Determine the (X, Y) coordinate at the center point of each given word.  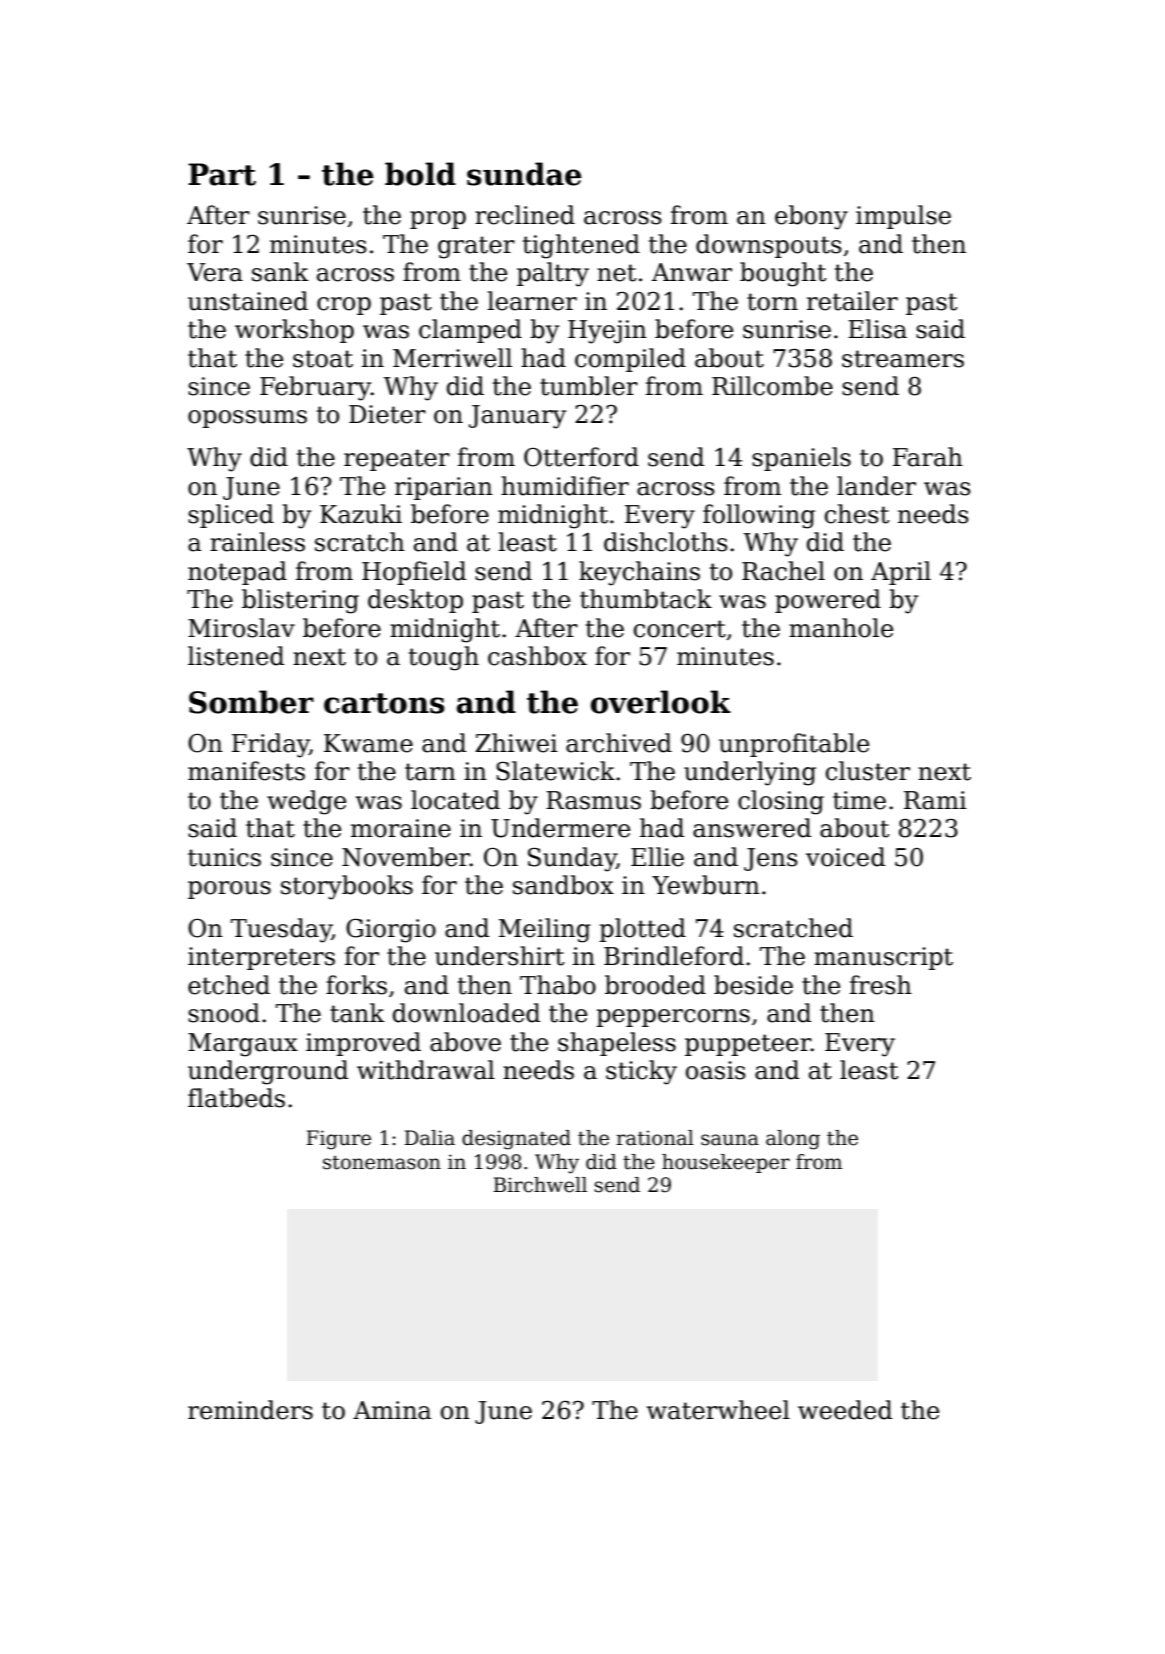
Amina (392, 1410)
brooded (655, 985)
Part (222, 174)
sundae (524, 174)
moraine (401, 828)
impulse (903, 217)
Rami (935, 800)
